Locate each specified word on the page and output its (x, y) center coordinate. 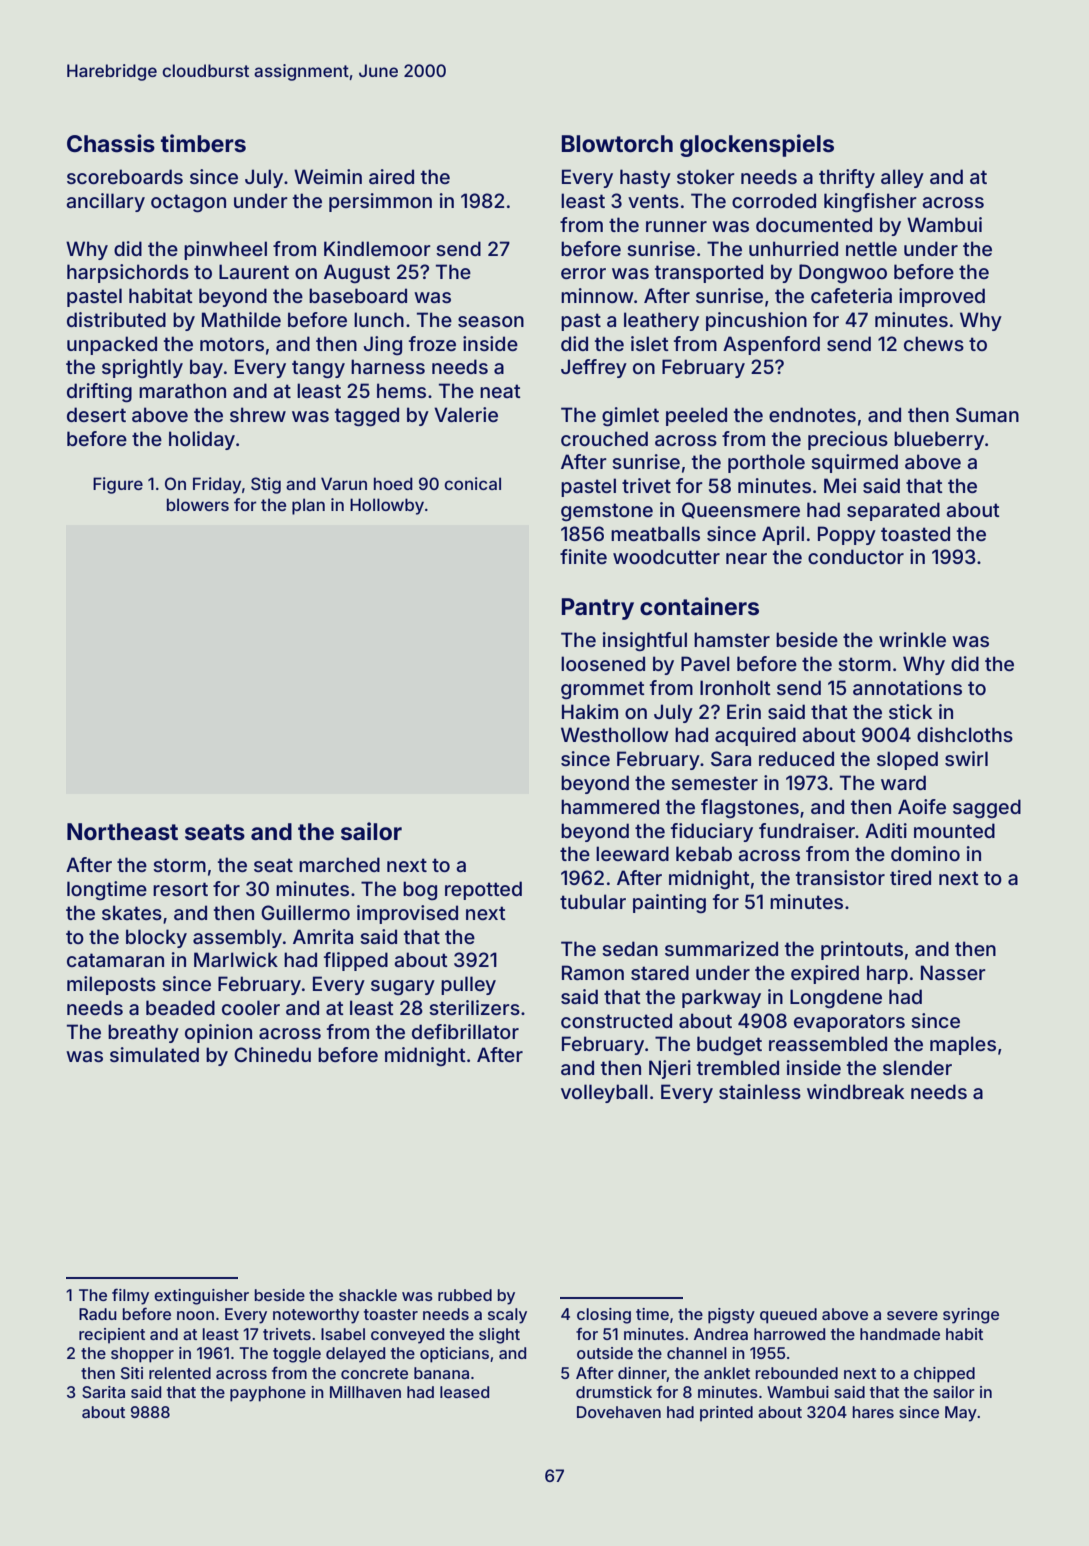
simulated (154, 1054)
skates (132, 912)
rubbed (465, 1295)
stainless (760, 1091)
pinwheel (225, 250)
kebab (704, 853)
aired (391, 176)
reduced (796, 758)
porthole (766, 463)
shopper (142, 1355)
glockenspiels (757, 145)
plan (308, 506)
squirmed (854, 463)
